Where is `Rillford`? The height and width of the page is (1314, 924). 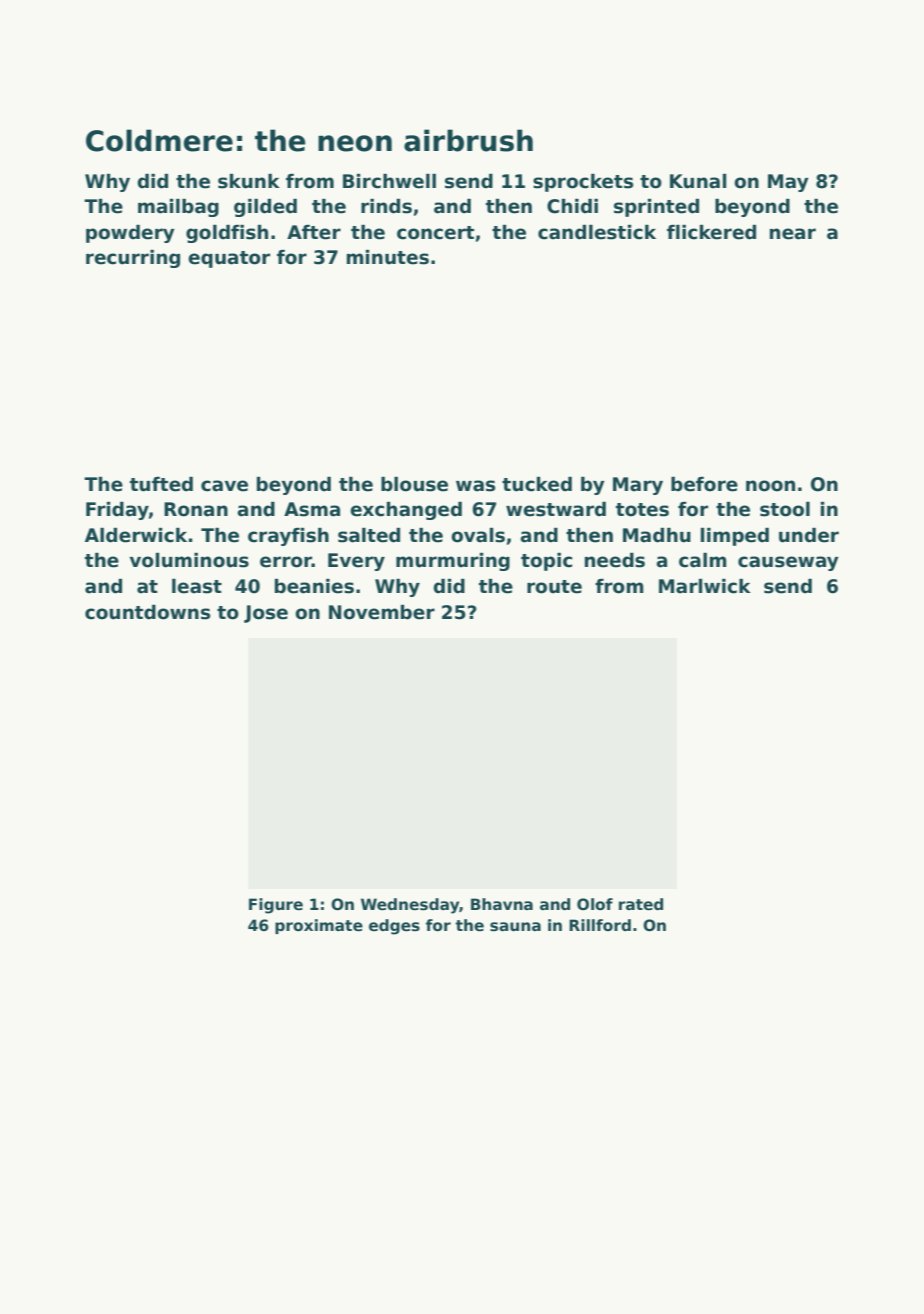
Rillford is located at coordinates (600, 925).
